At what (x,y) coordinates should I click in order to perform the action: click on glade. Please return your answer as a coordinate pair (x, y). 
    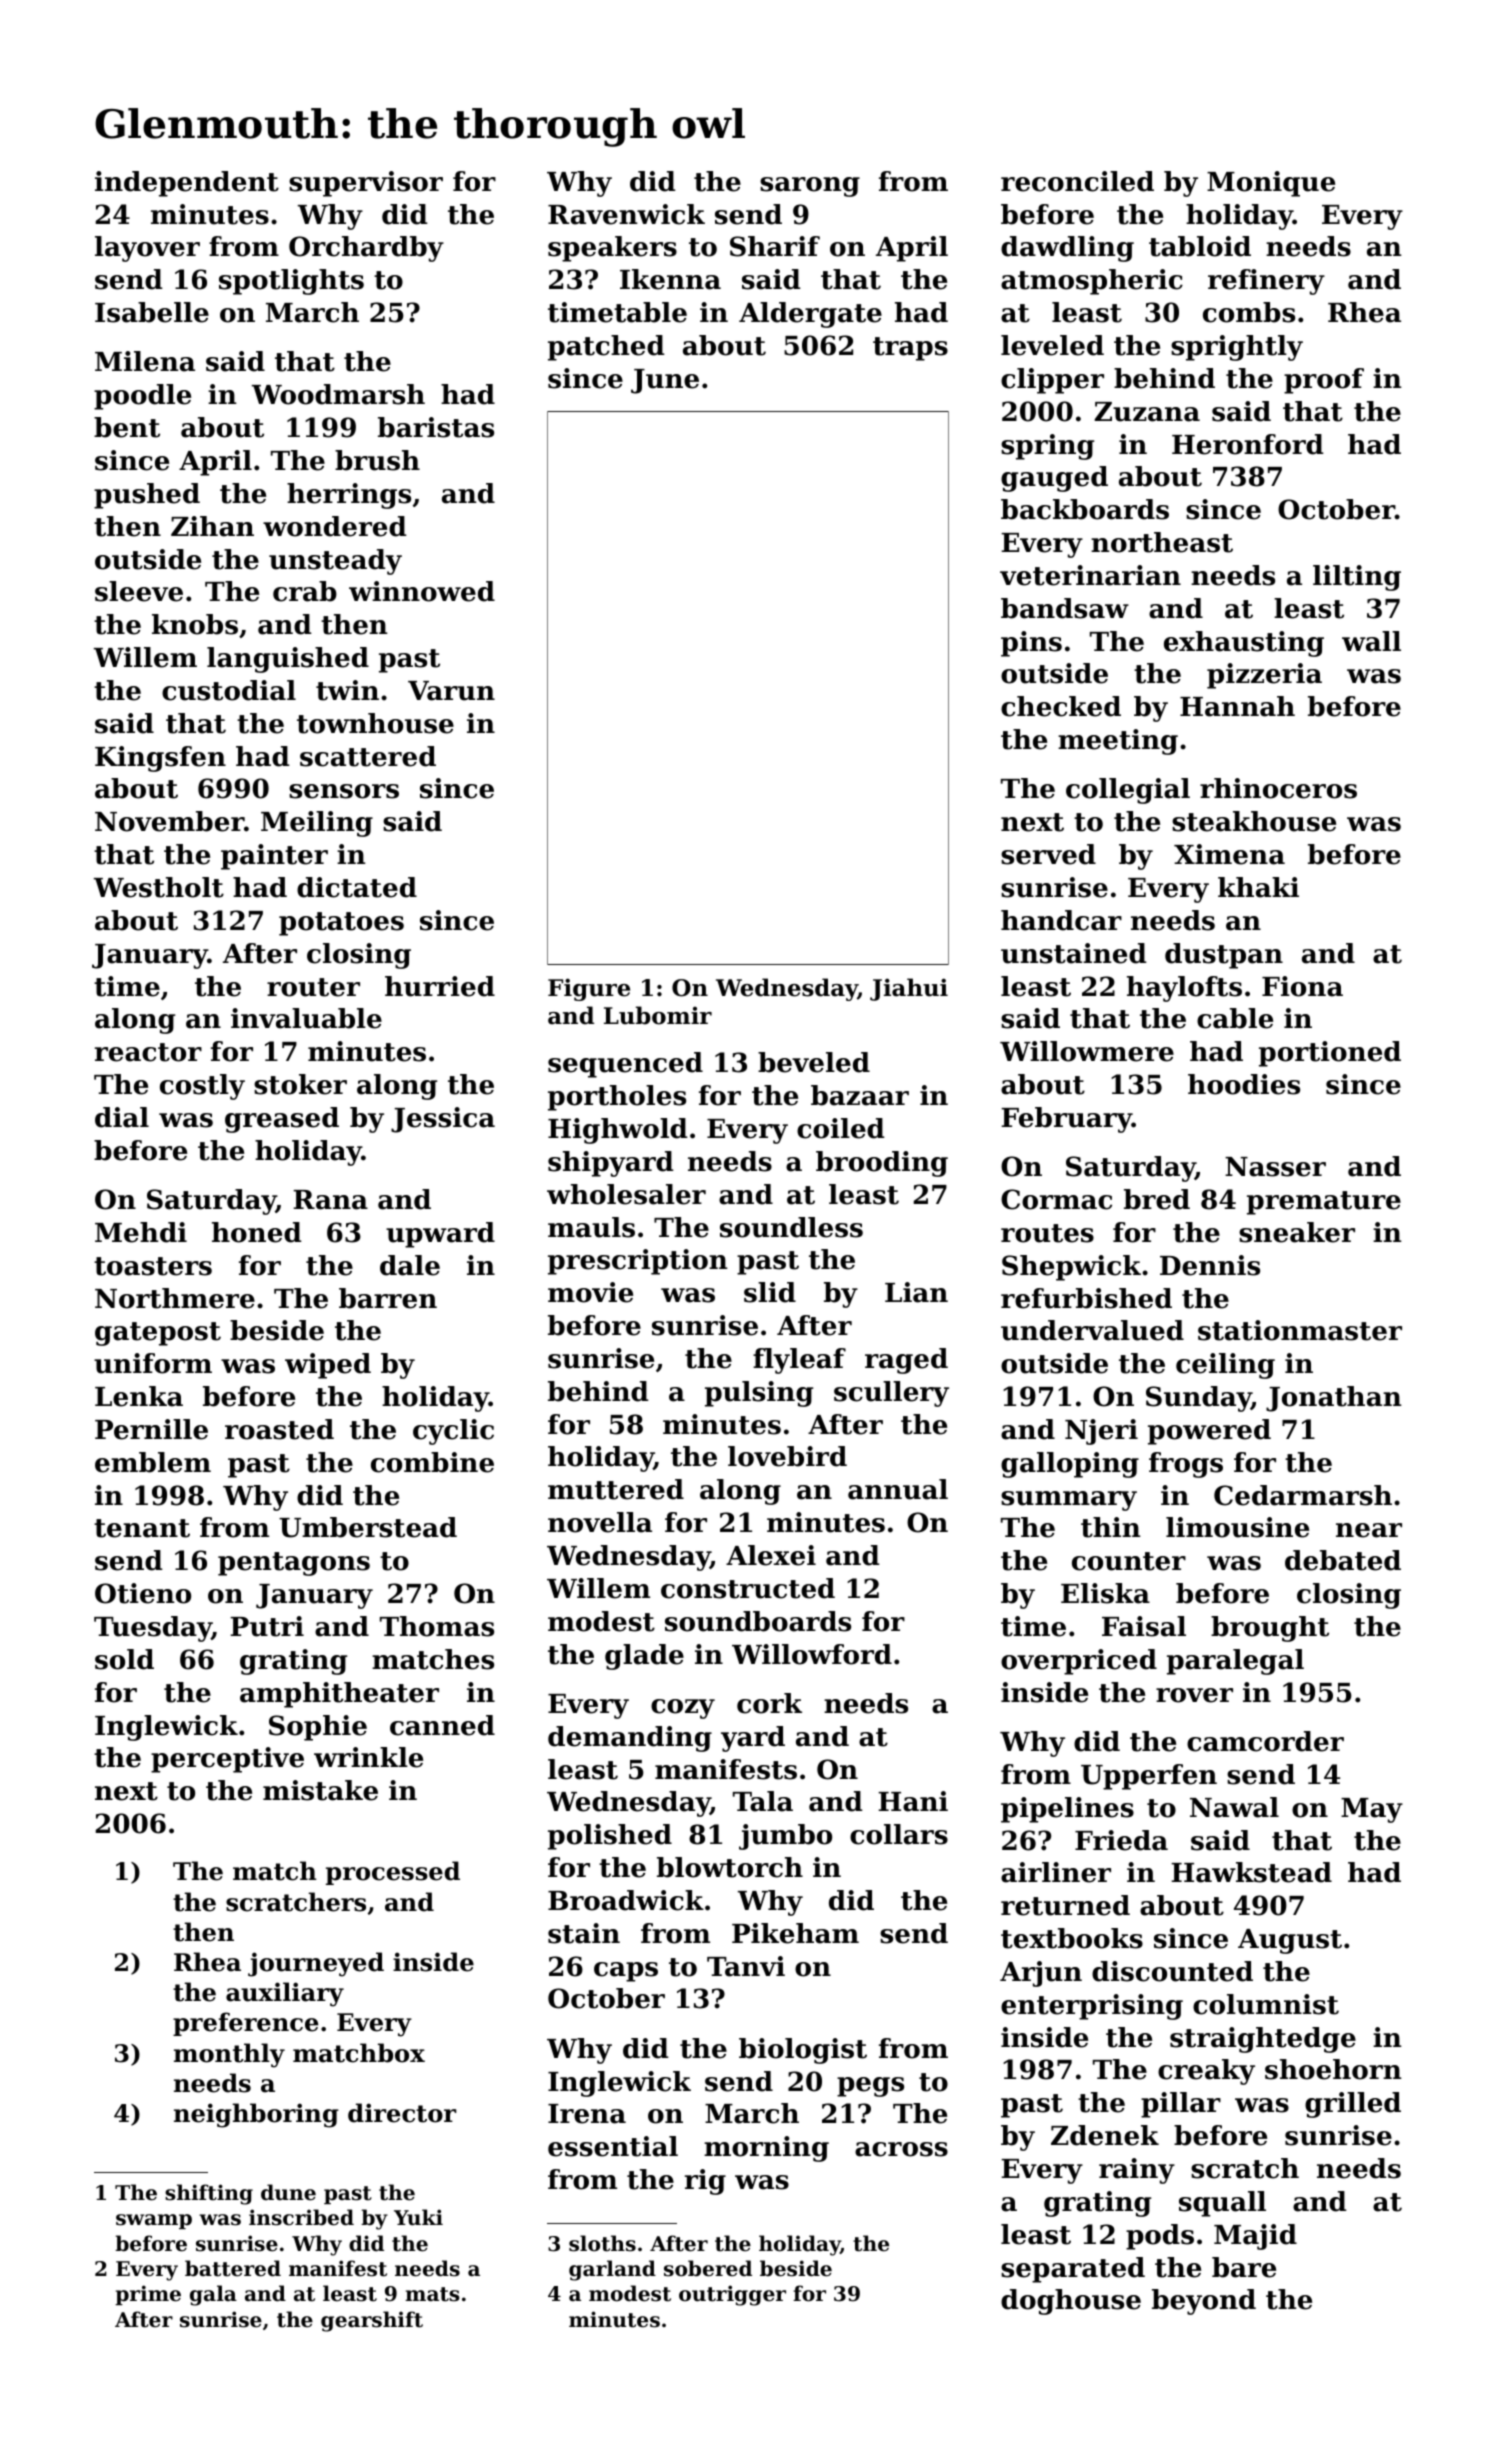
    Looking at the image, I should click on (644, 1657).
